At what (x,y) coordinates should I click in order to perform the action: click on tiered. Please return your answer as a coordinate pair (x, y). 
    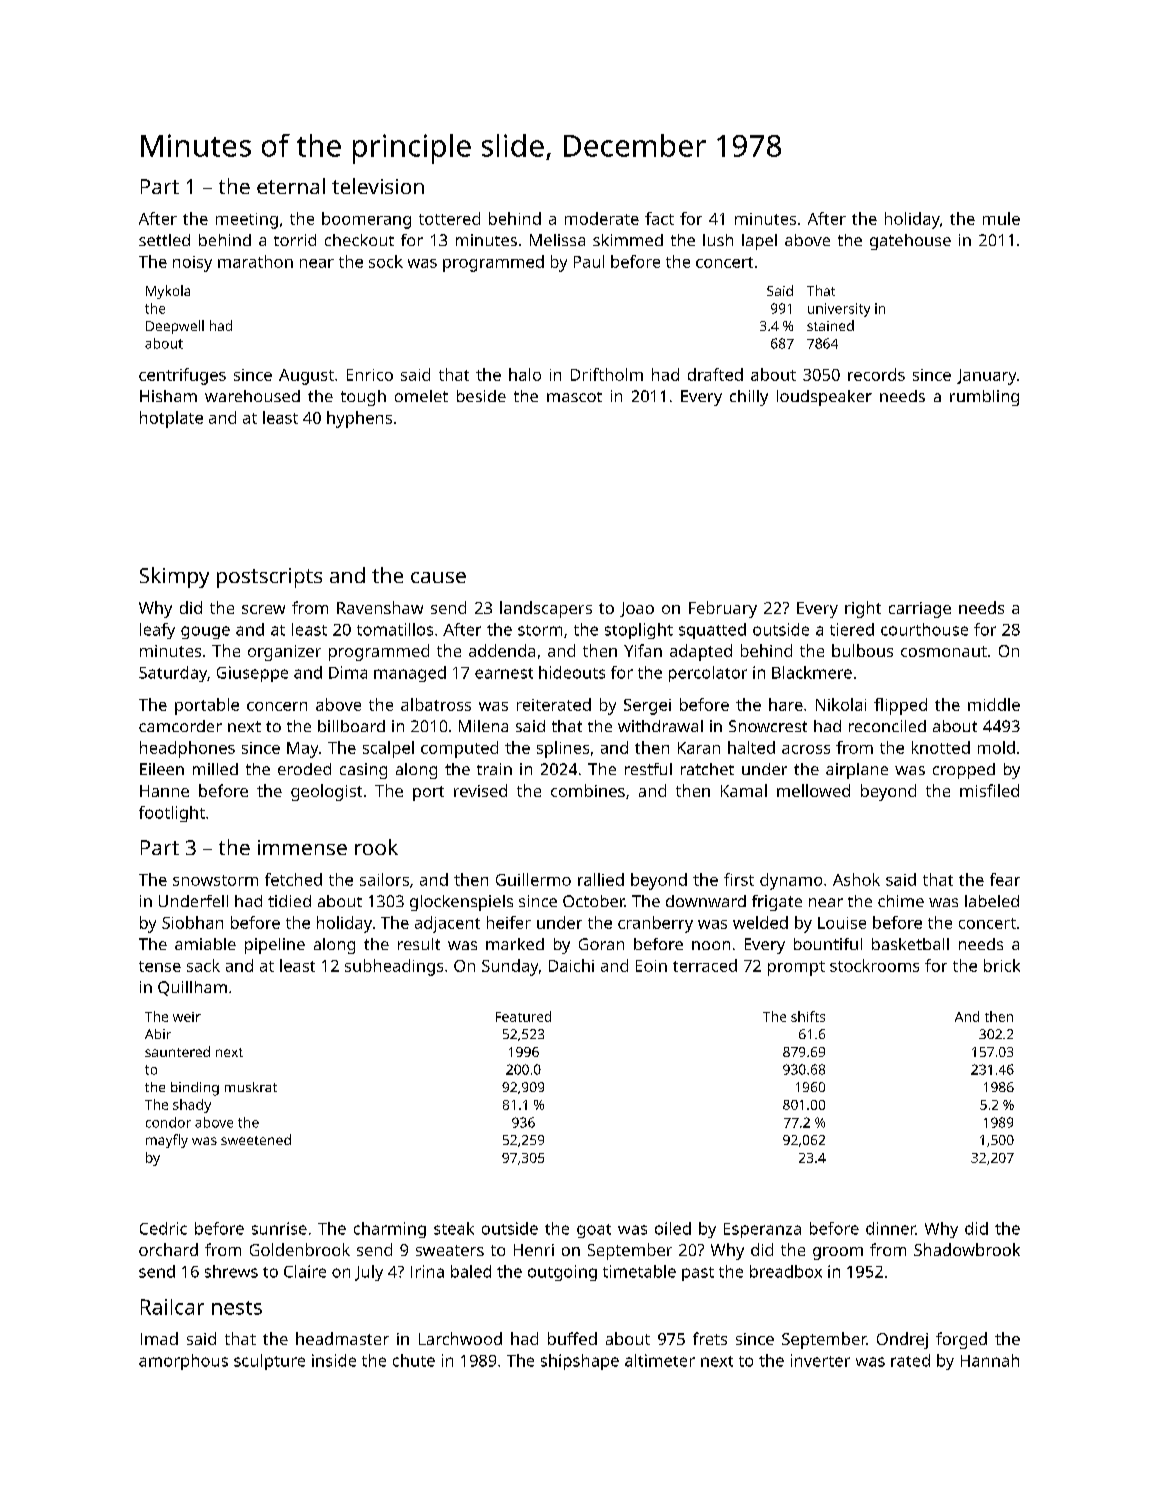
    Looking at the image, I should click on (852, 629).
